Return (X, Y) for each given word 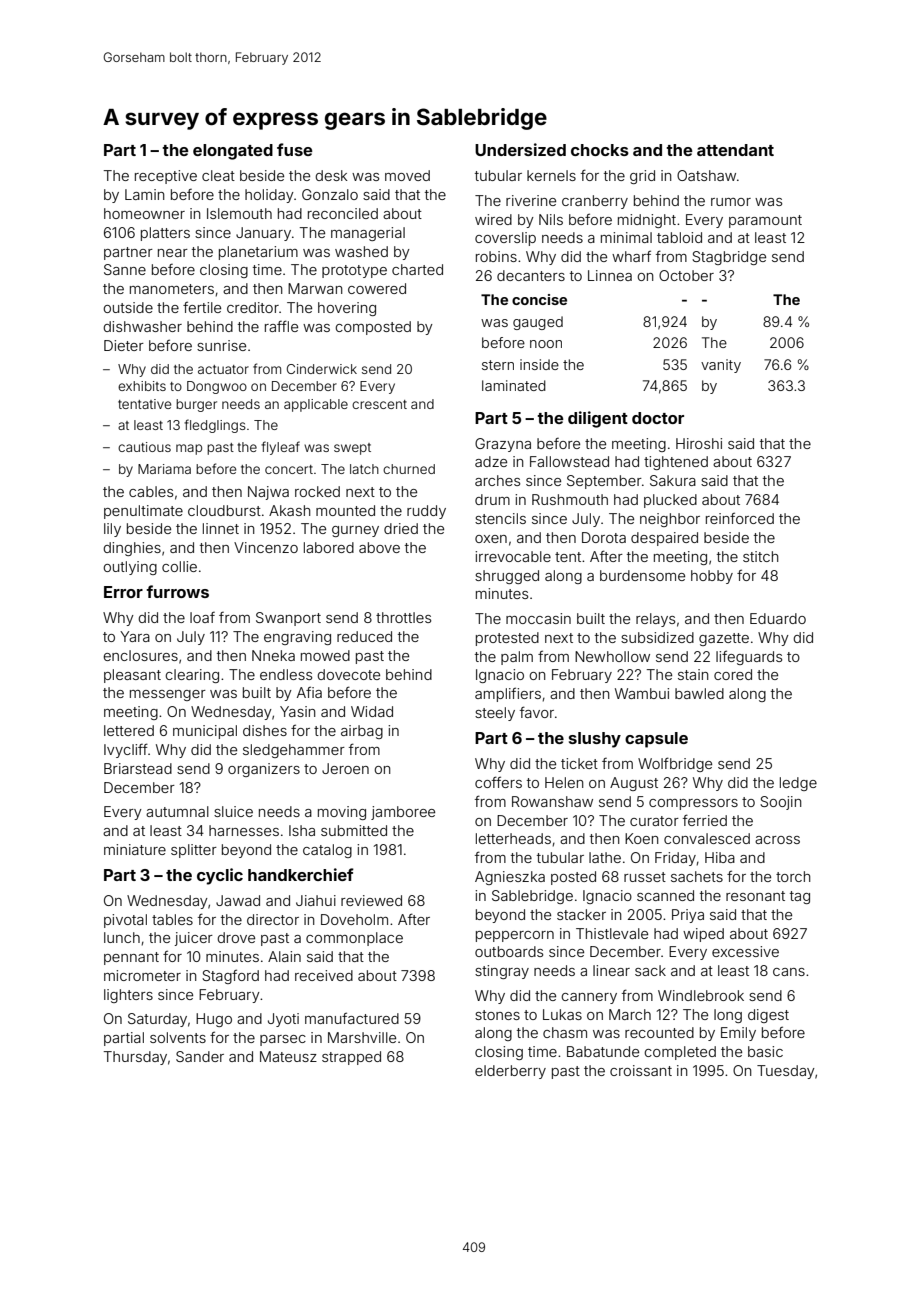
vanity (721, 366)
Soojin (781, 803)
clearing (192, 676)
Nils (551, 219)
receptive (166, 177)
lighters (128, 996)
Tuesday (786, 1072)
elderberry (510, 1072)
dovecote (348, 674)
